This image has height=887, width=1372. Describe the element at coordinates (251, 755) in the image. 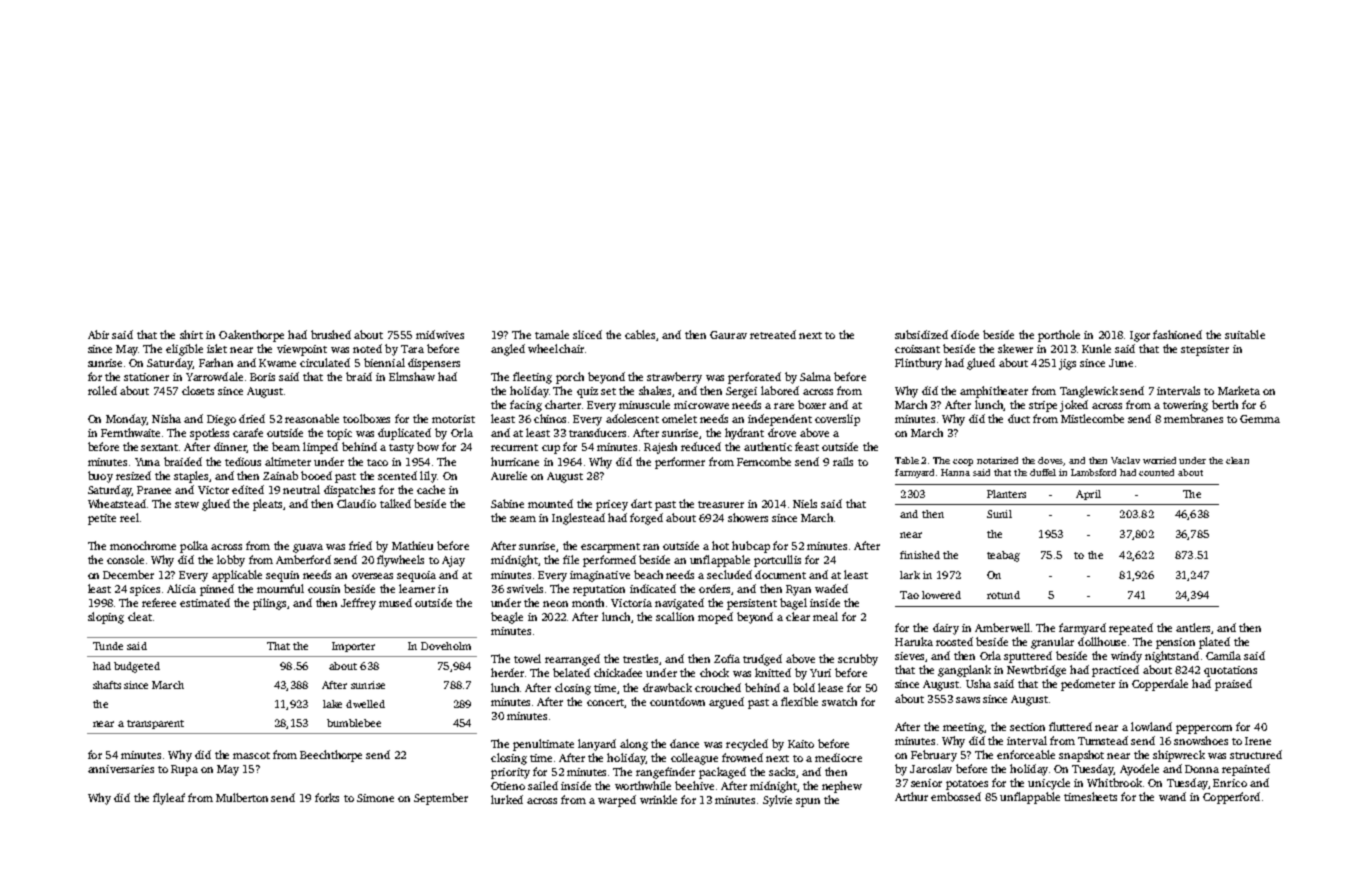

I see `mascot` at that location.
